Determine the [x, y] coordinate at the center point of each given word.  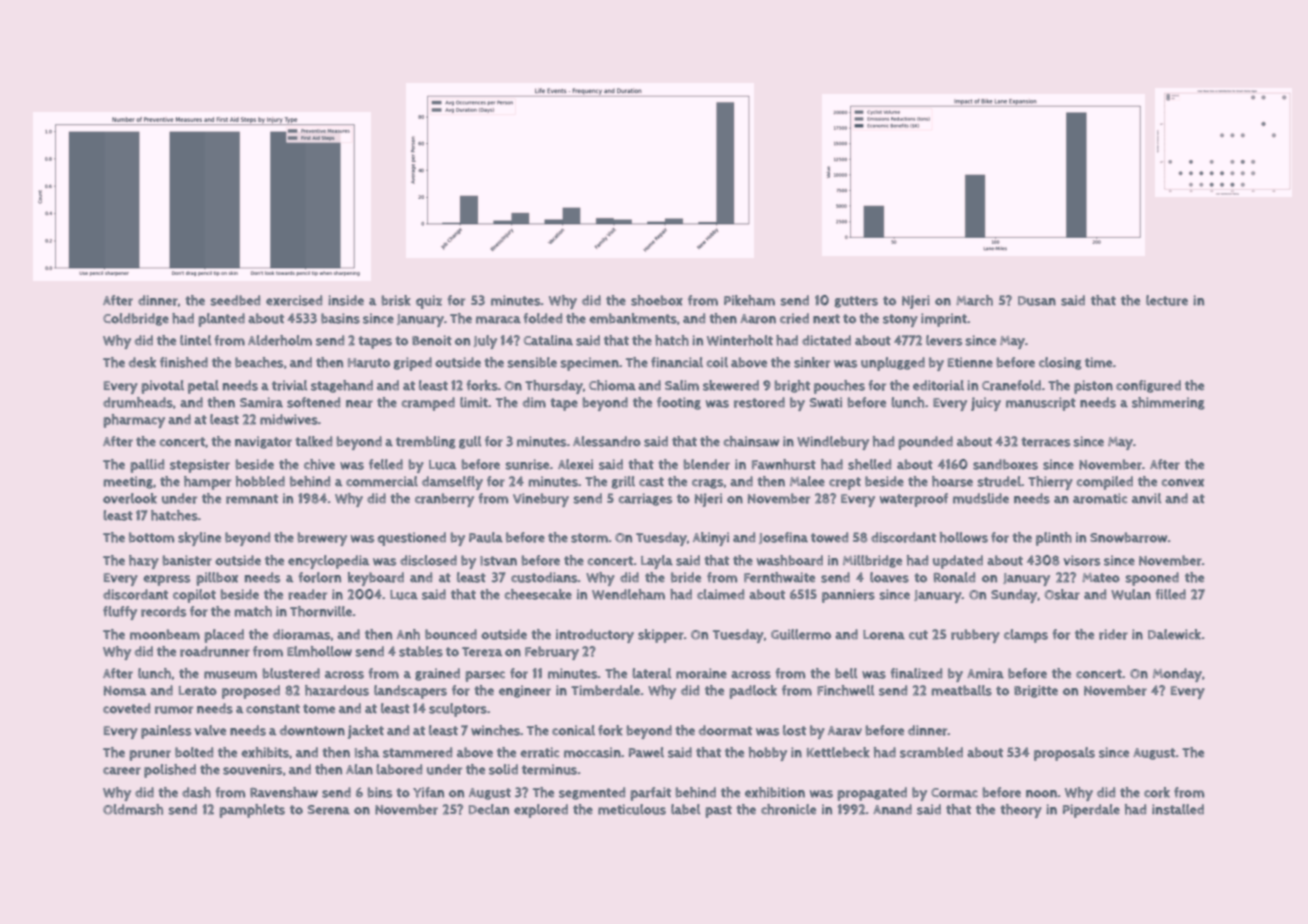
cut [918, 635]
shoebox [657, 300]
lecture [1167, 300]
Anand [892, 809]
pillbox [217, 579]
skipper [661, 636]
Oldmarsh [133, 809]
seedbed [235, 300]
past [718, 811]
